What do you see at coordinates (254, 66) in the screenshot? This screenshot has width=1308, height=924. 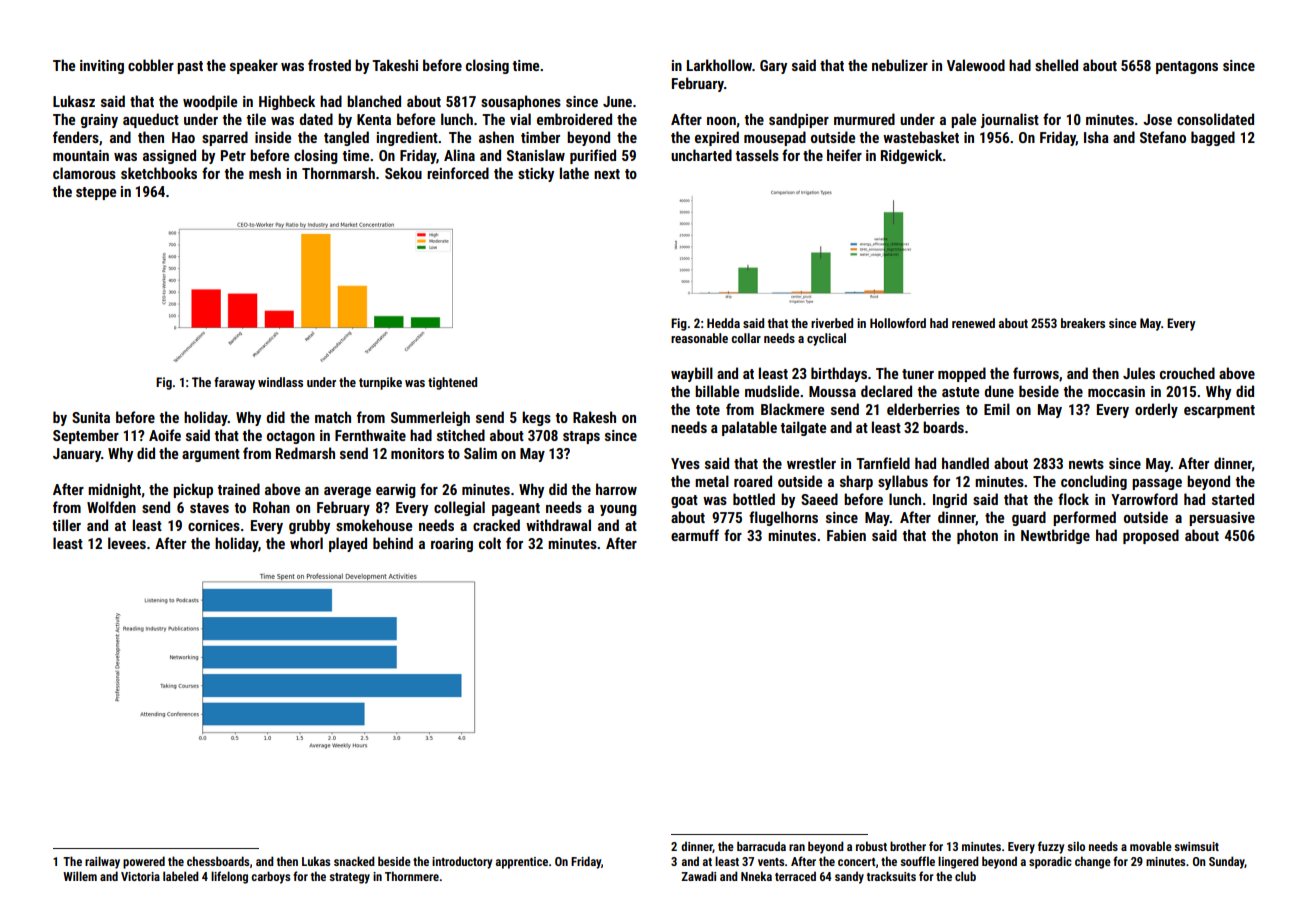 I see `speaker` at bounding box center [254, 66].
